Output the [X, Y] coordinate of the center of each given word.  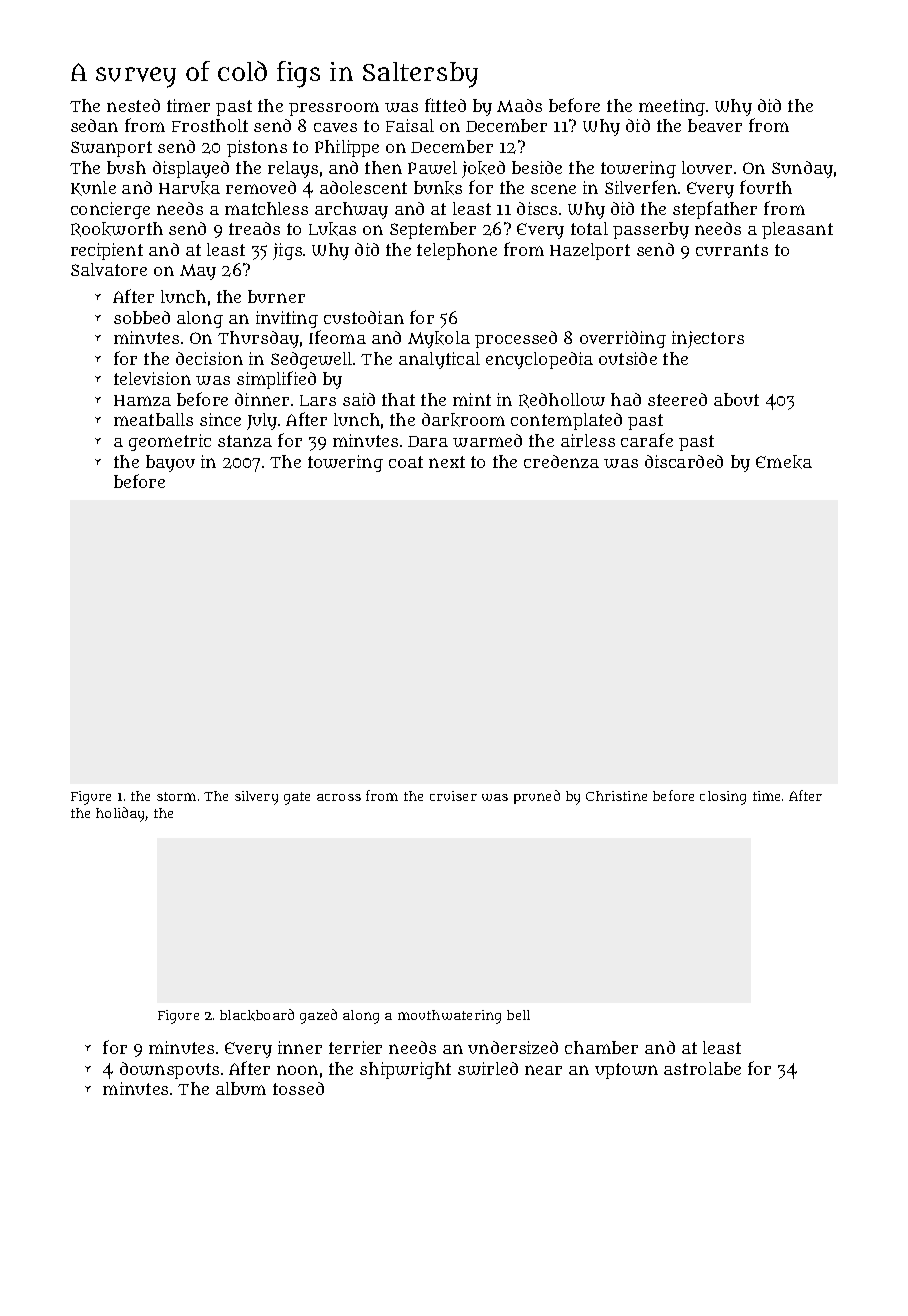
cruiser [453, 796]
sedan [94, 125]
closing [723, 798]
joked [483, 169]
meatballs [153, 419]
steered [677, 399]
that [398, 399]
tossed [298, 1088]
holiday [121, 814]
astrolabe [702, 1068]
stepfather [715, 210]
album [241, 1088]
